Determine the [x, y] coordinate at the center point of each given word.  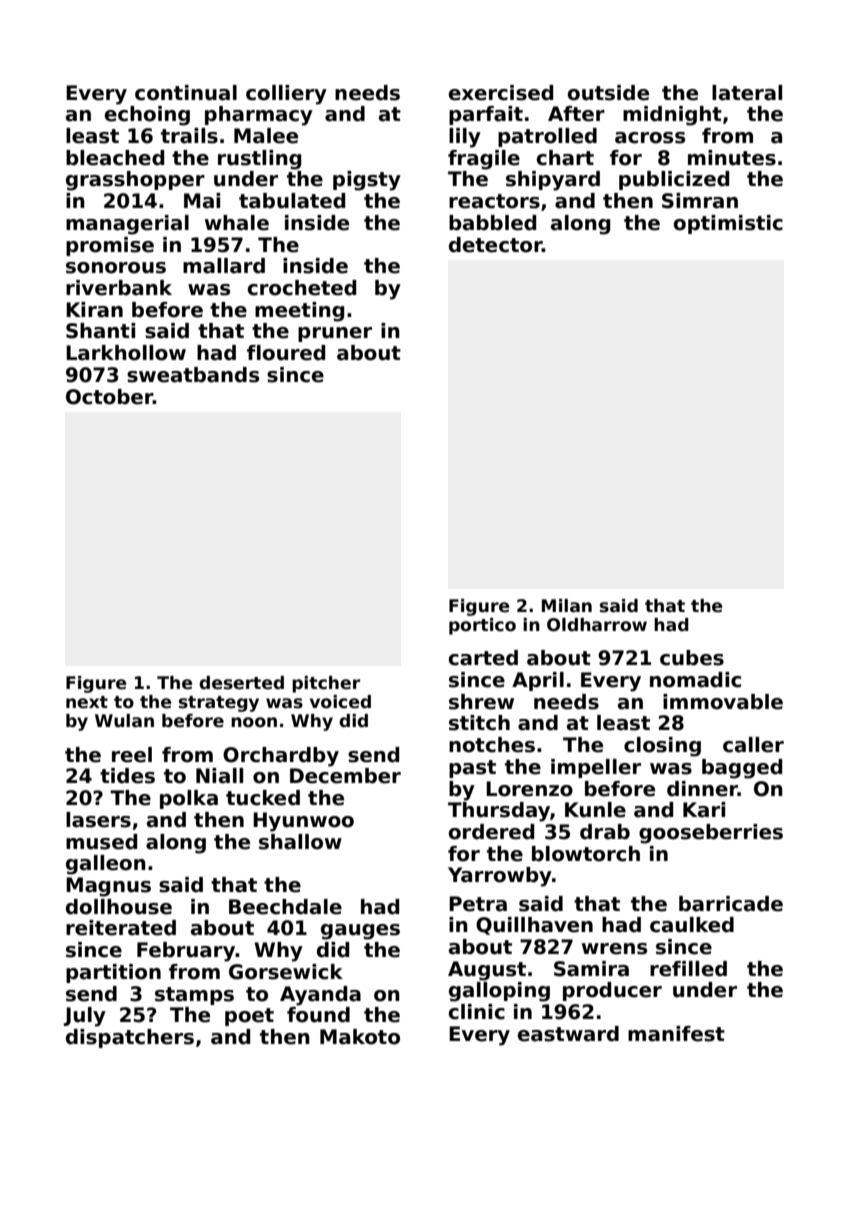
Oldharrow [597, 625]
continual [186, 93]
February [186, 952]
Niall [219, 776]
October [109, 397]
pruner [335, 334]
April [538, 681]
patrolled [547, 137]
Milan [567, 606]
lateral [747, 93]
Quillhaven [534, 926]
